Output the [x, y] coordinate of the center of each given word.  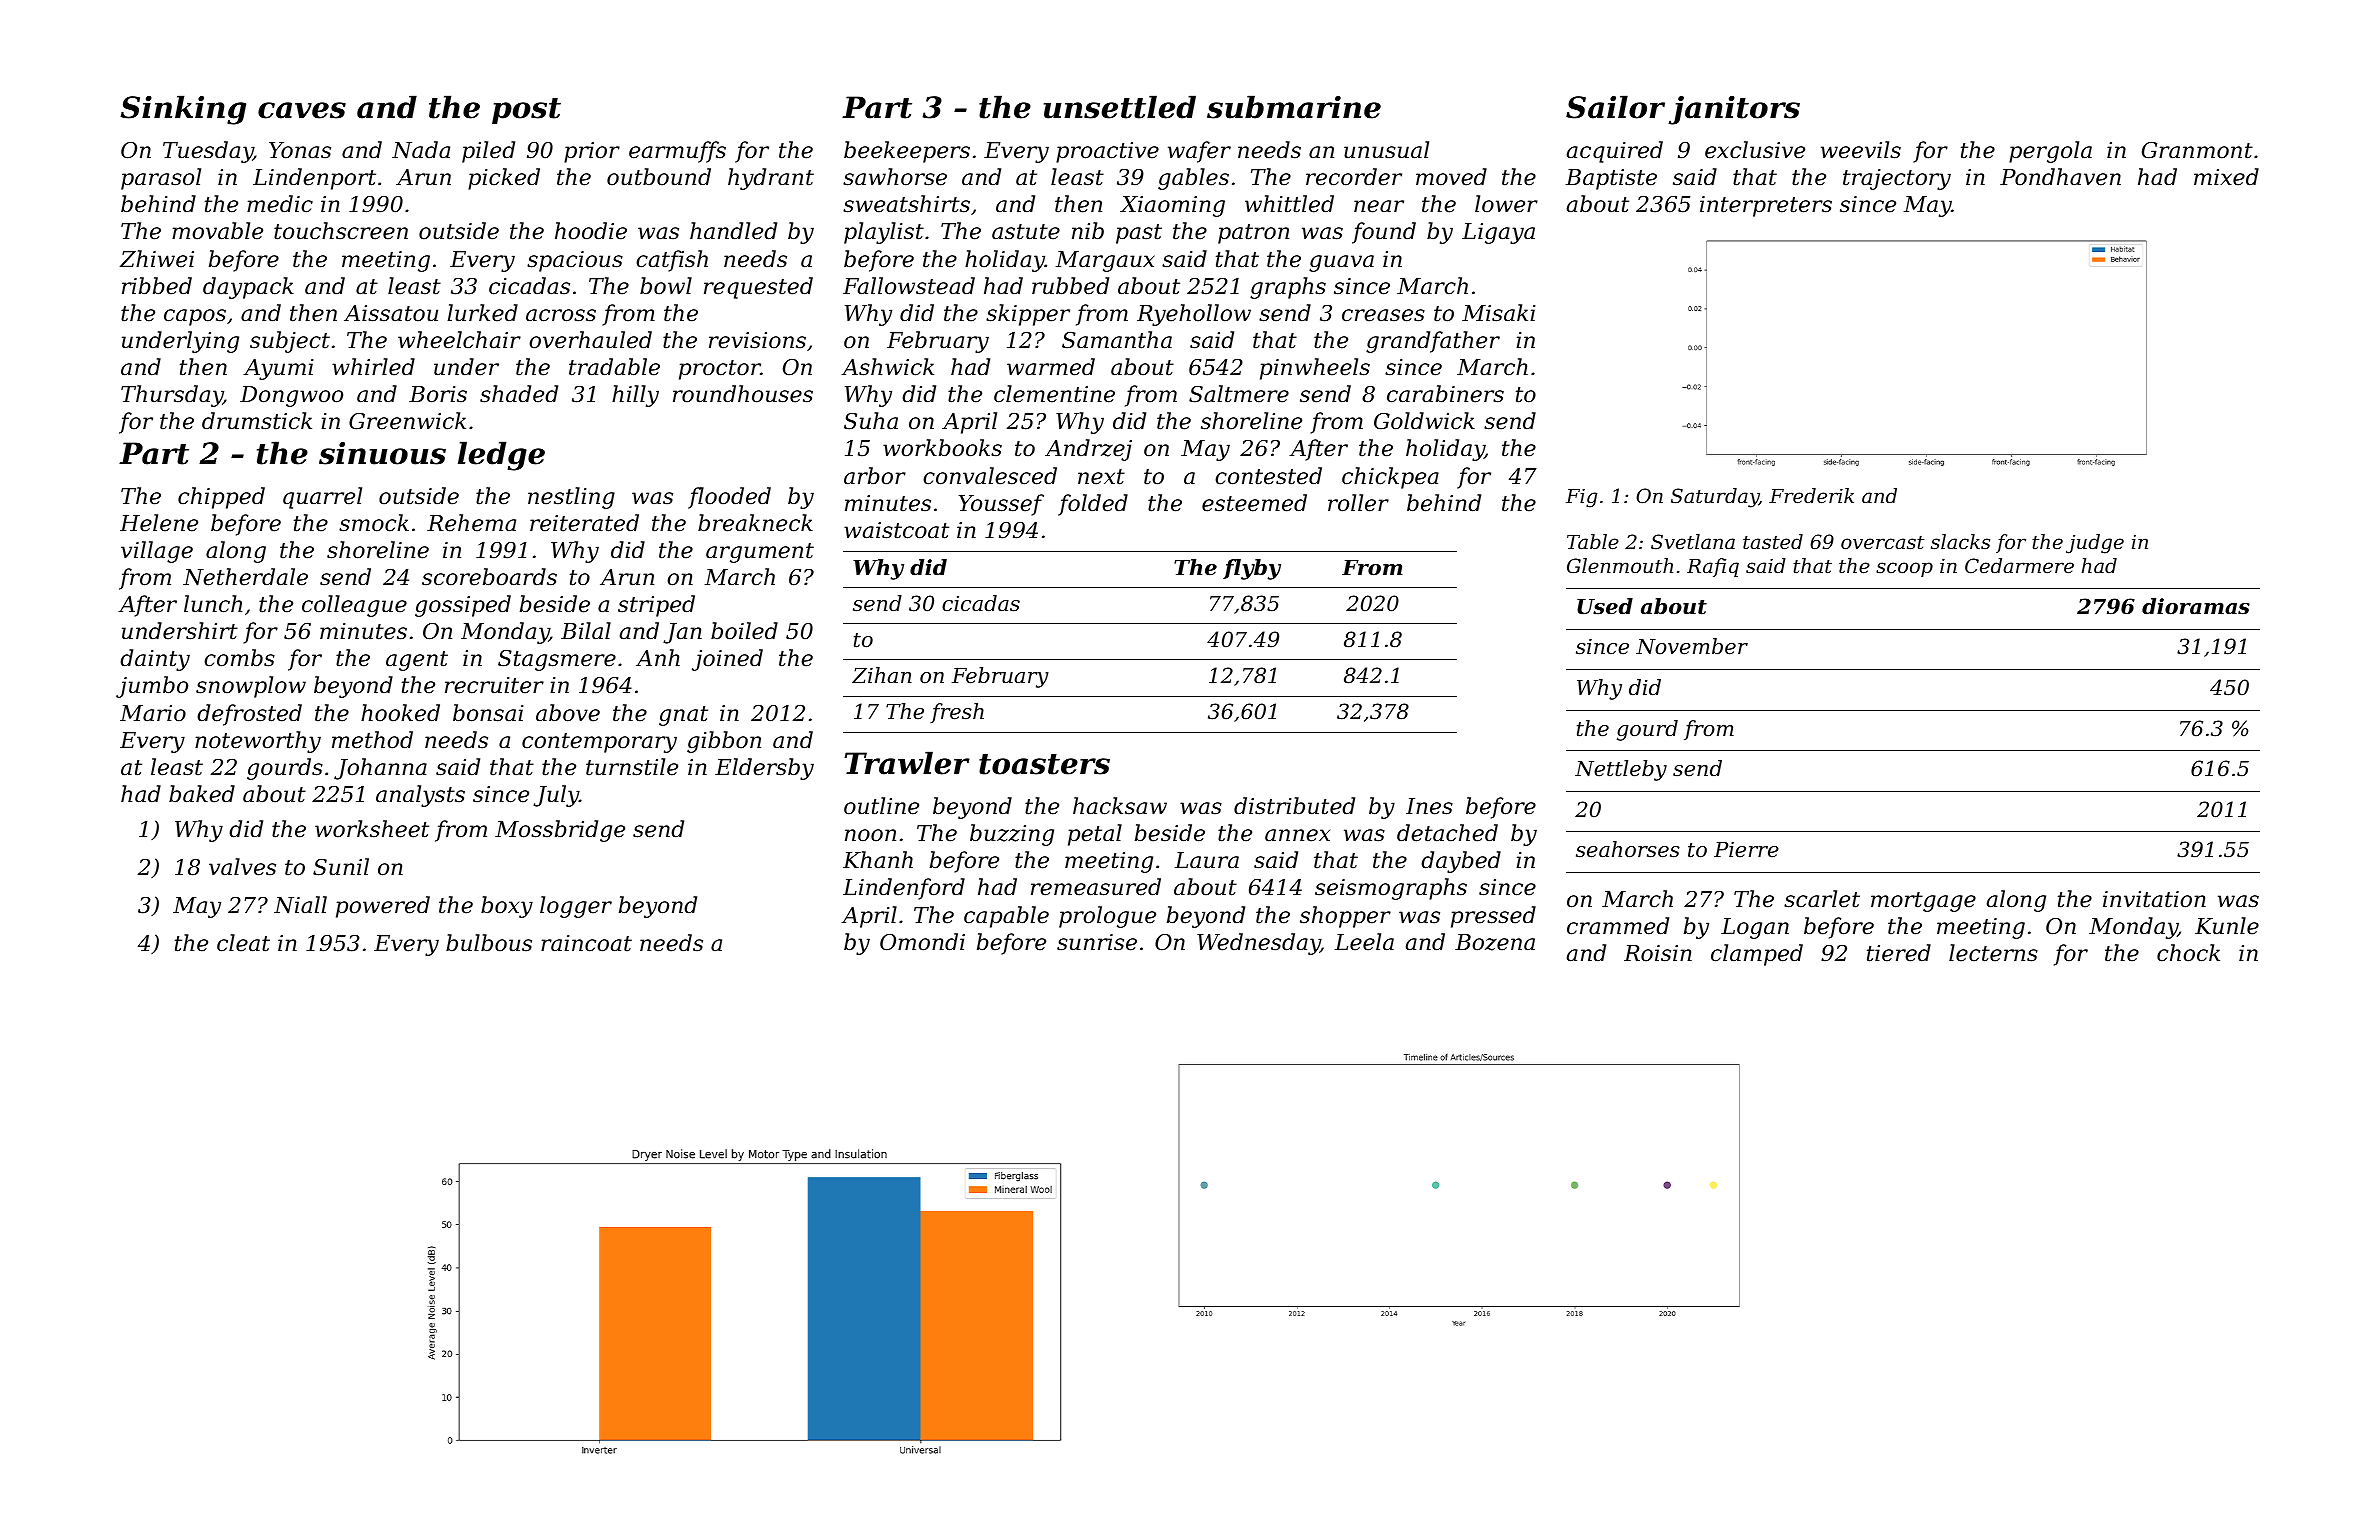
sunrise [1097, 942]
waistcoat [896, 530]
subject [290, 342]
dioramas [2196, 606]
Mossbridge [560, 831]
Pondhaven [2060, 177]
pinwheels [1315, 369]
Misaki [1498, 313]
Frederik [1811, 495]
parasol [161, 179]
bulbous [489, 943]
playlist [884, 233]
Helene [159, 523]
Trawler [907, 763]
